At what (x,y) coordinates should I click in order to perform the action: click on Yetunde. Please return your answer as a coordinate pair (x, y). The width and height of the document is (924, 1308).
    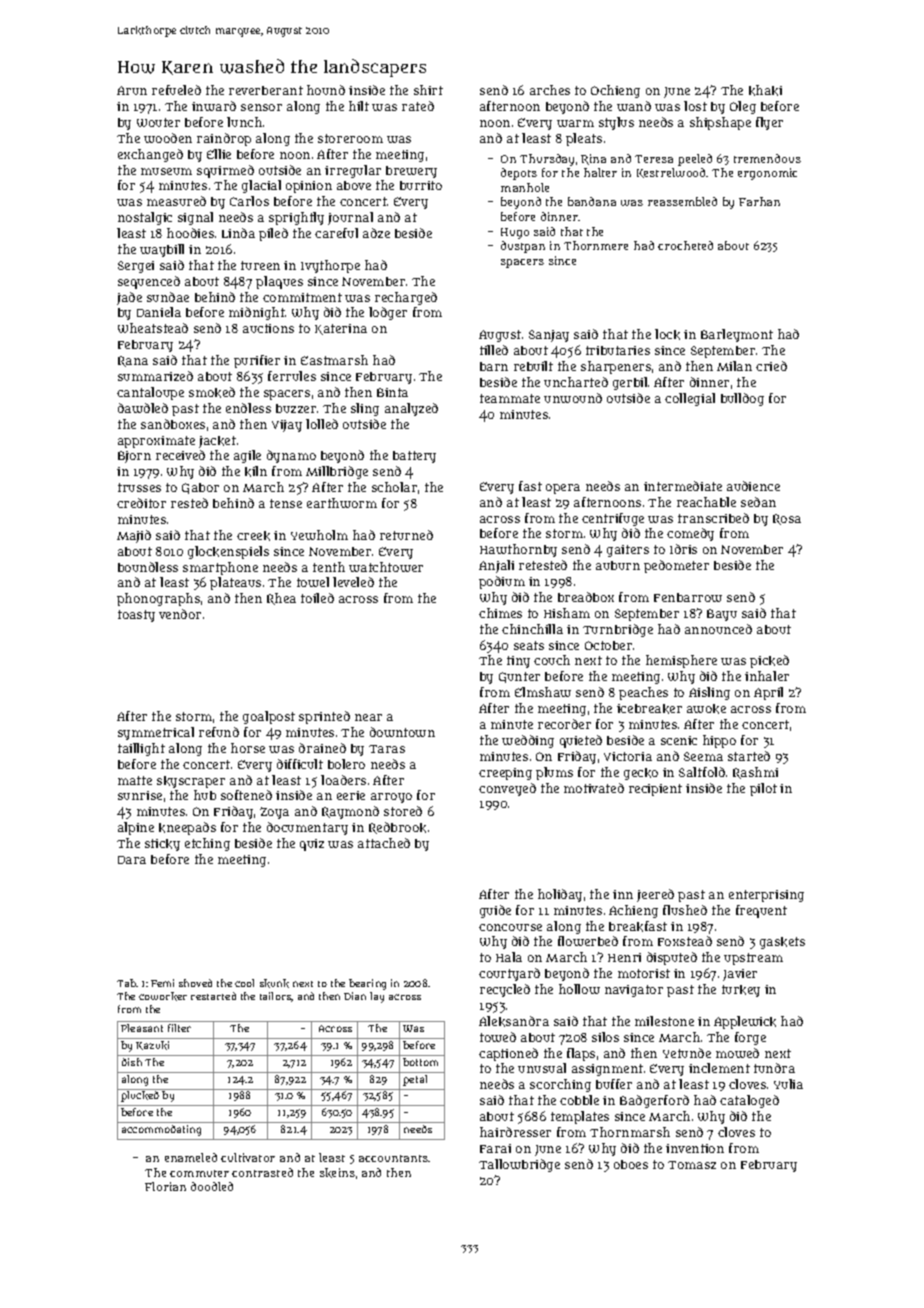
    Looking at the image, I should click on (687, 1053).
